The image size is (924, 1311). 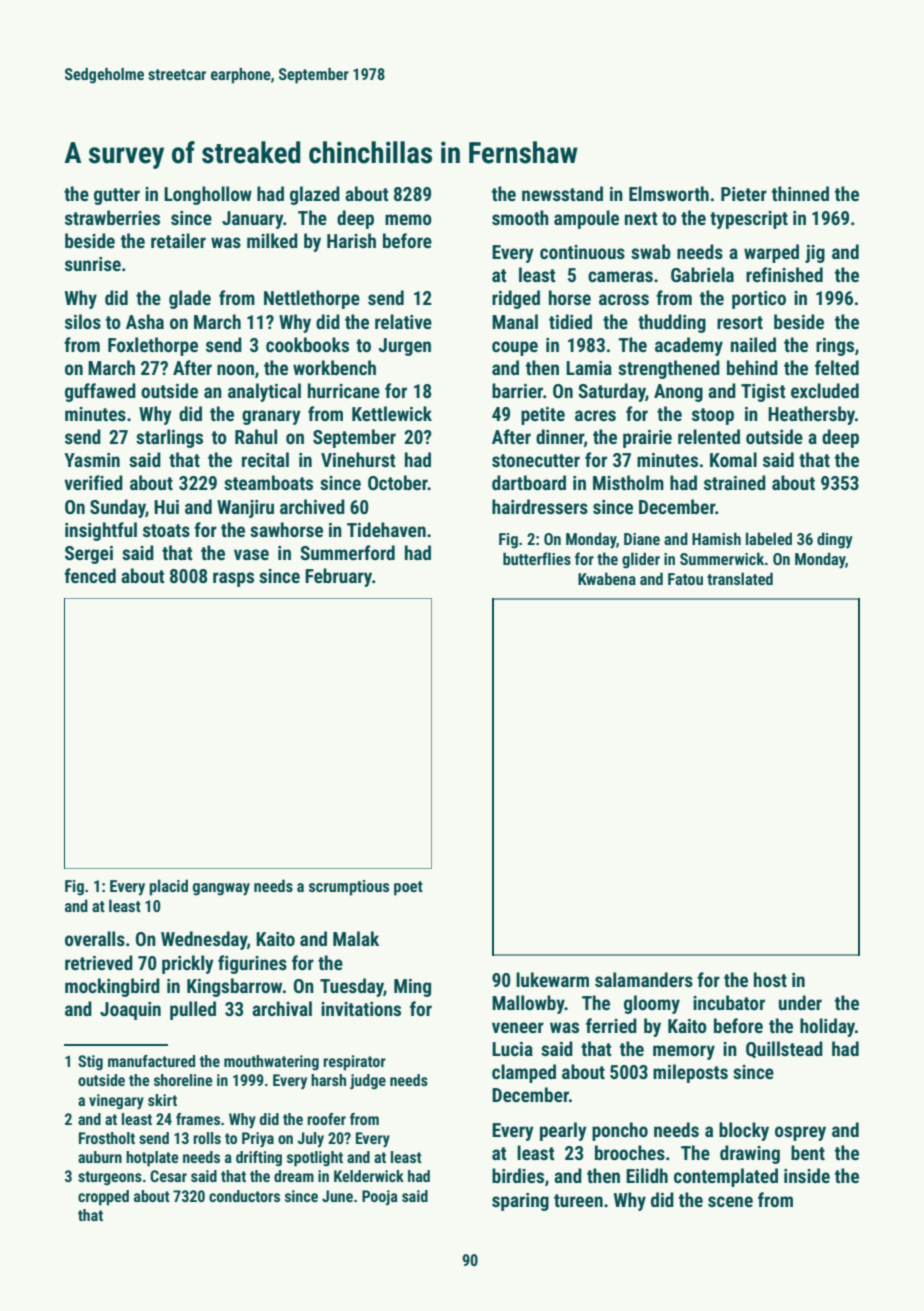 What do you see at coordinates (117, 196) in the document?
I see `gutter` at bounding box center [117, 196].
